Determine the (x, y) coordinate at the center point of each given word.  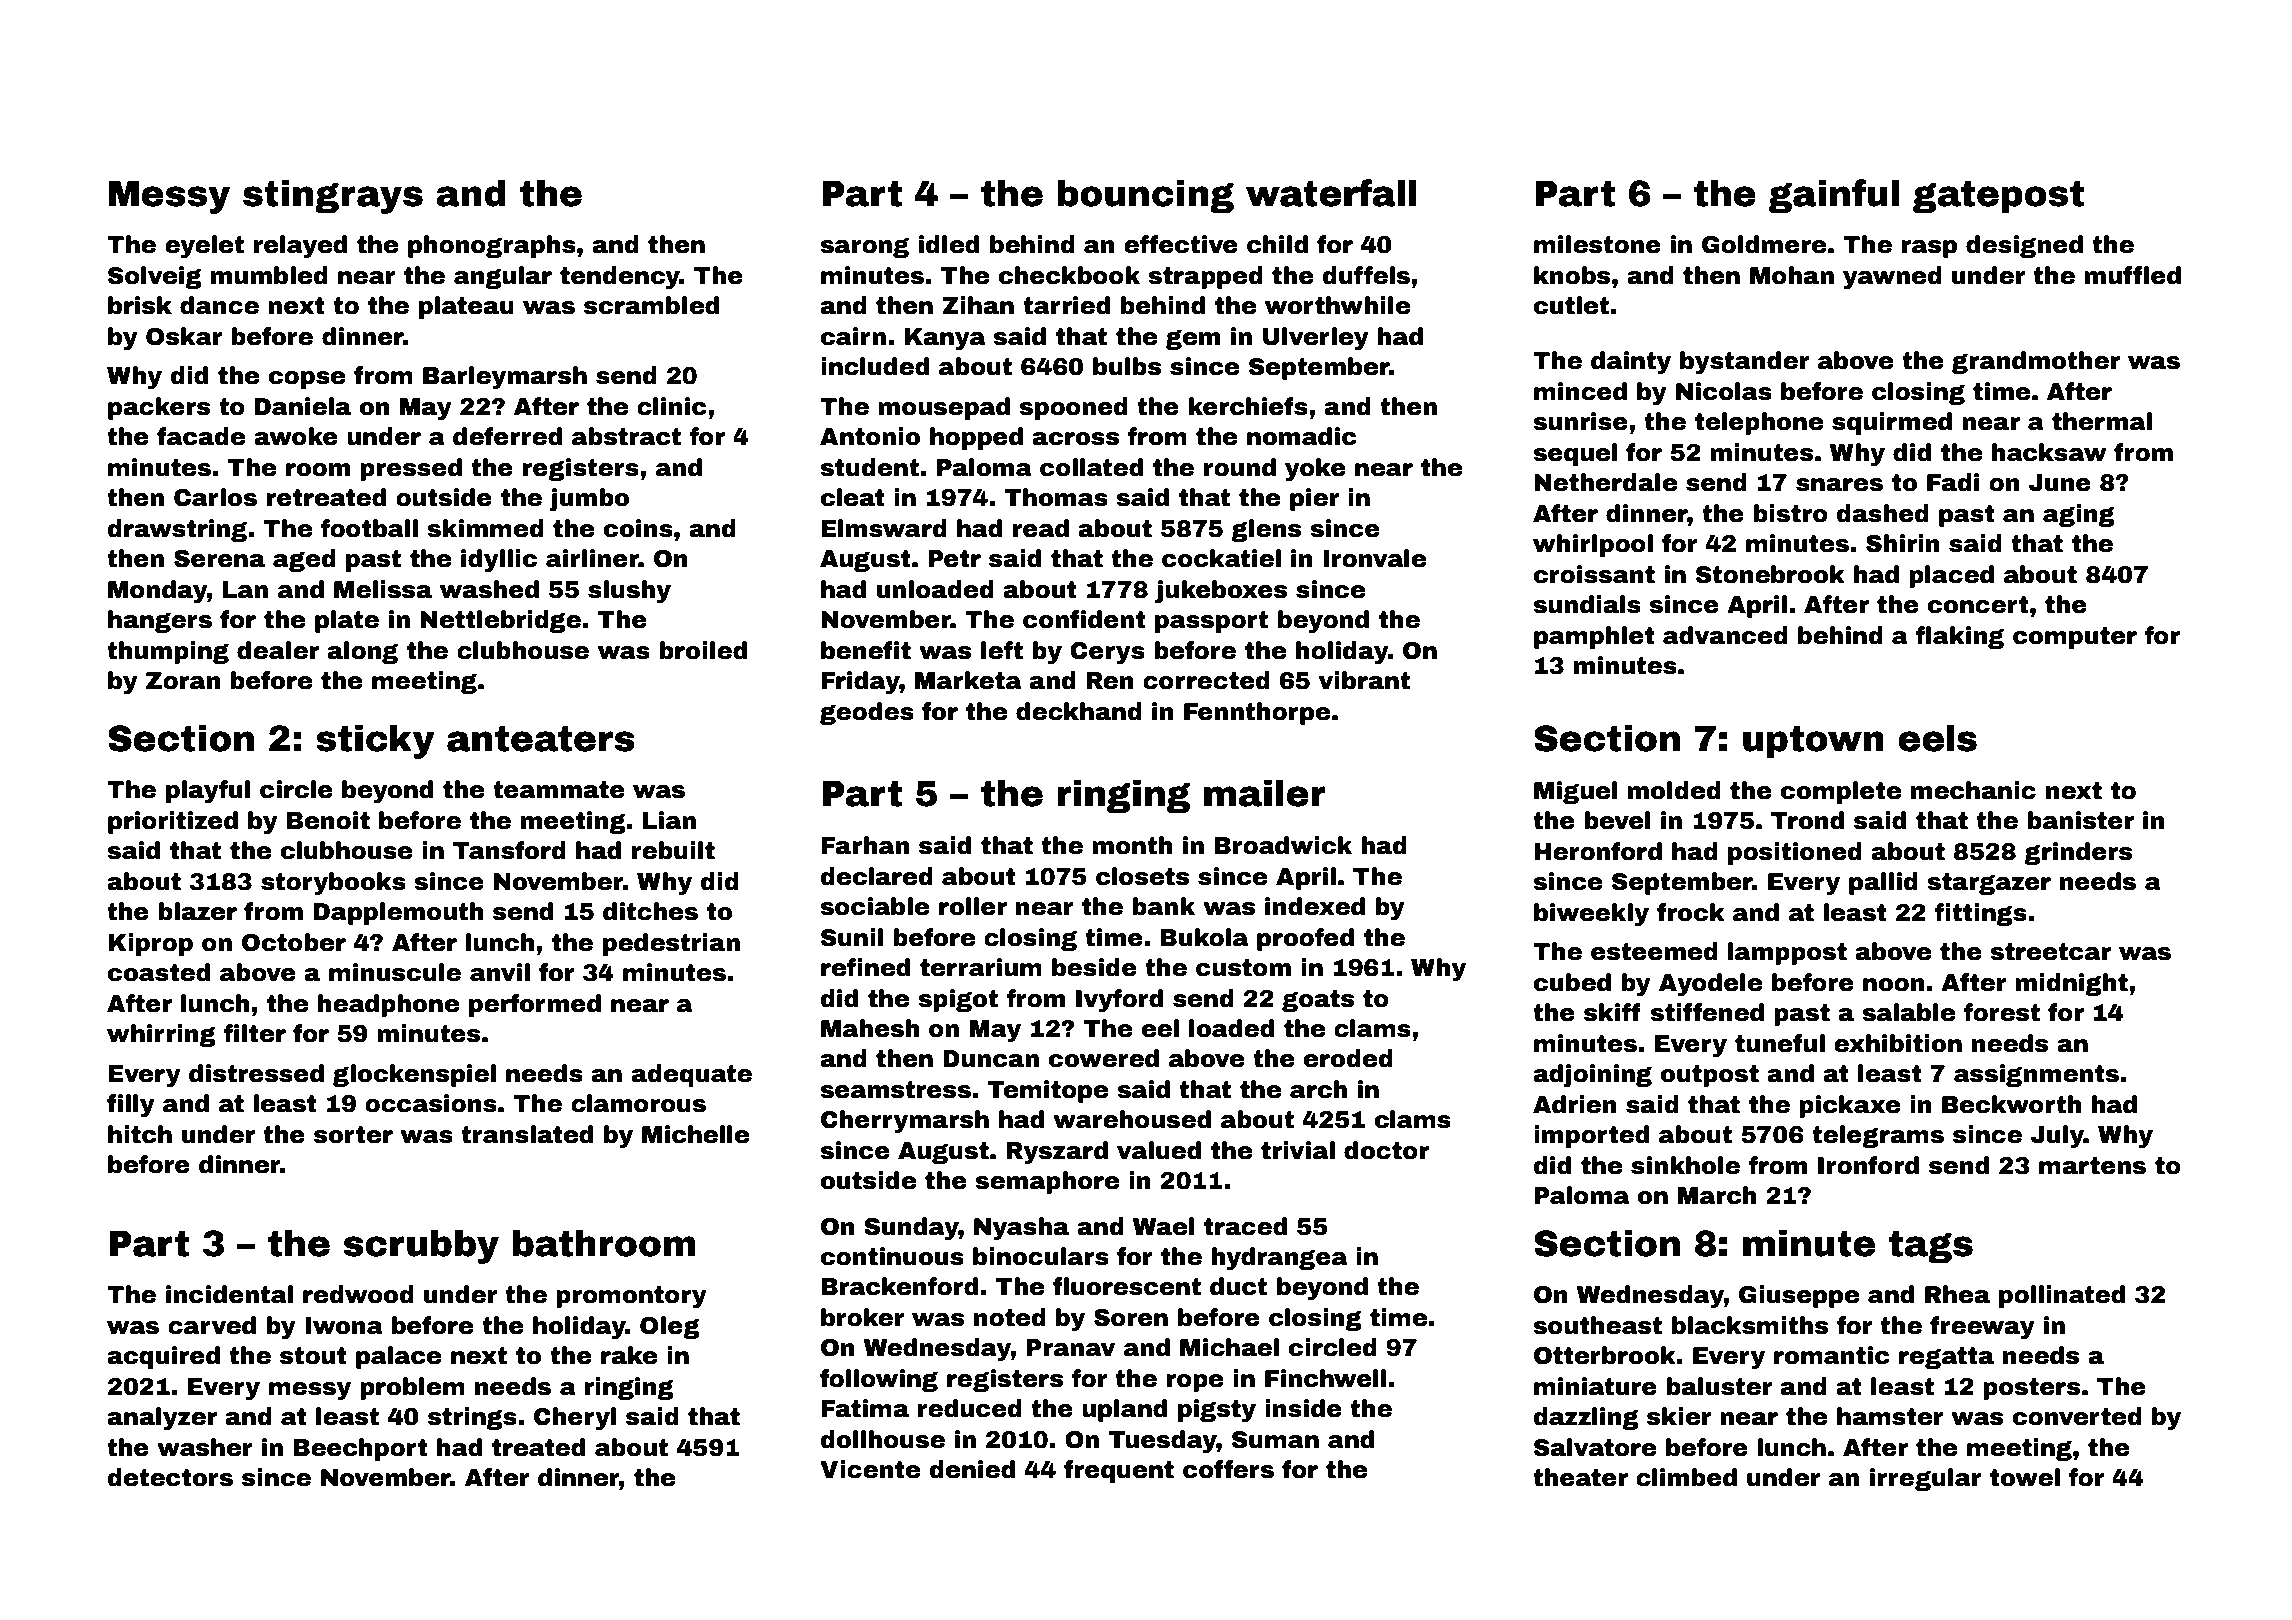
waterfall (1331, 193)
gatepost (1998, 197)
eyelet (204, 246)
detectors (170, 1477)
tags (1931, 1247)
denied (972, 1469)
